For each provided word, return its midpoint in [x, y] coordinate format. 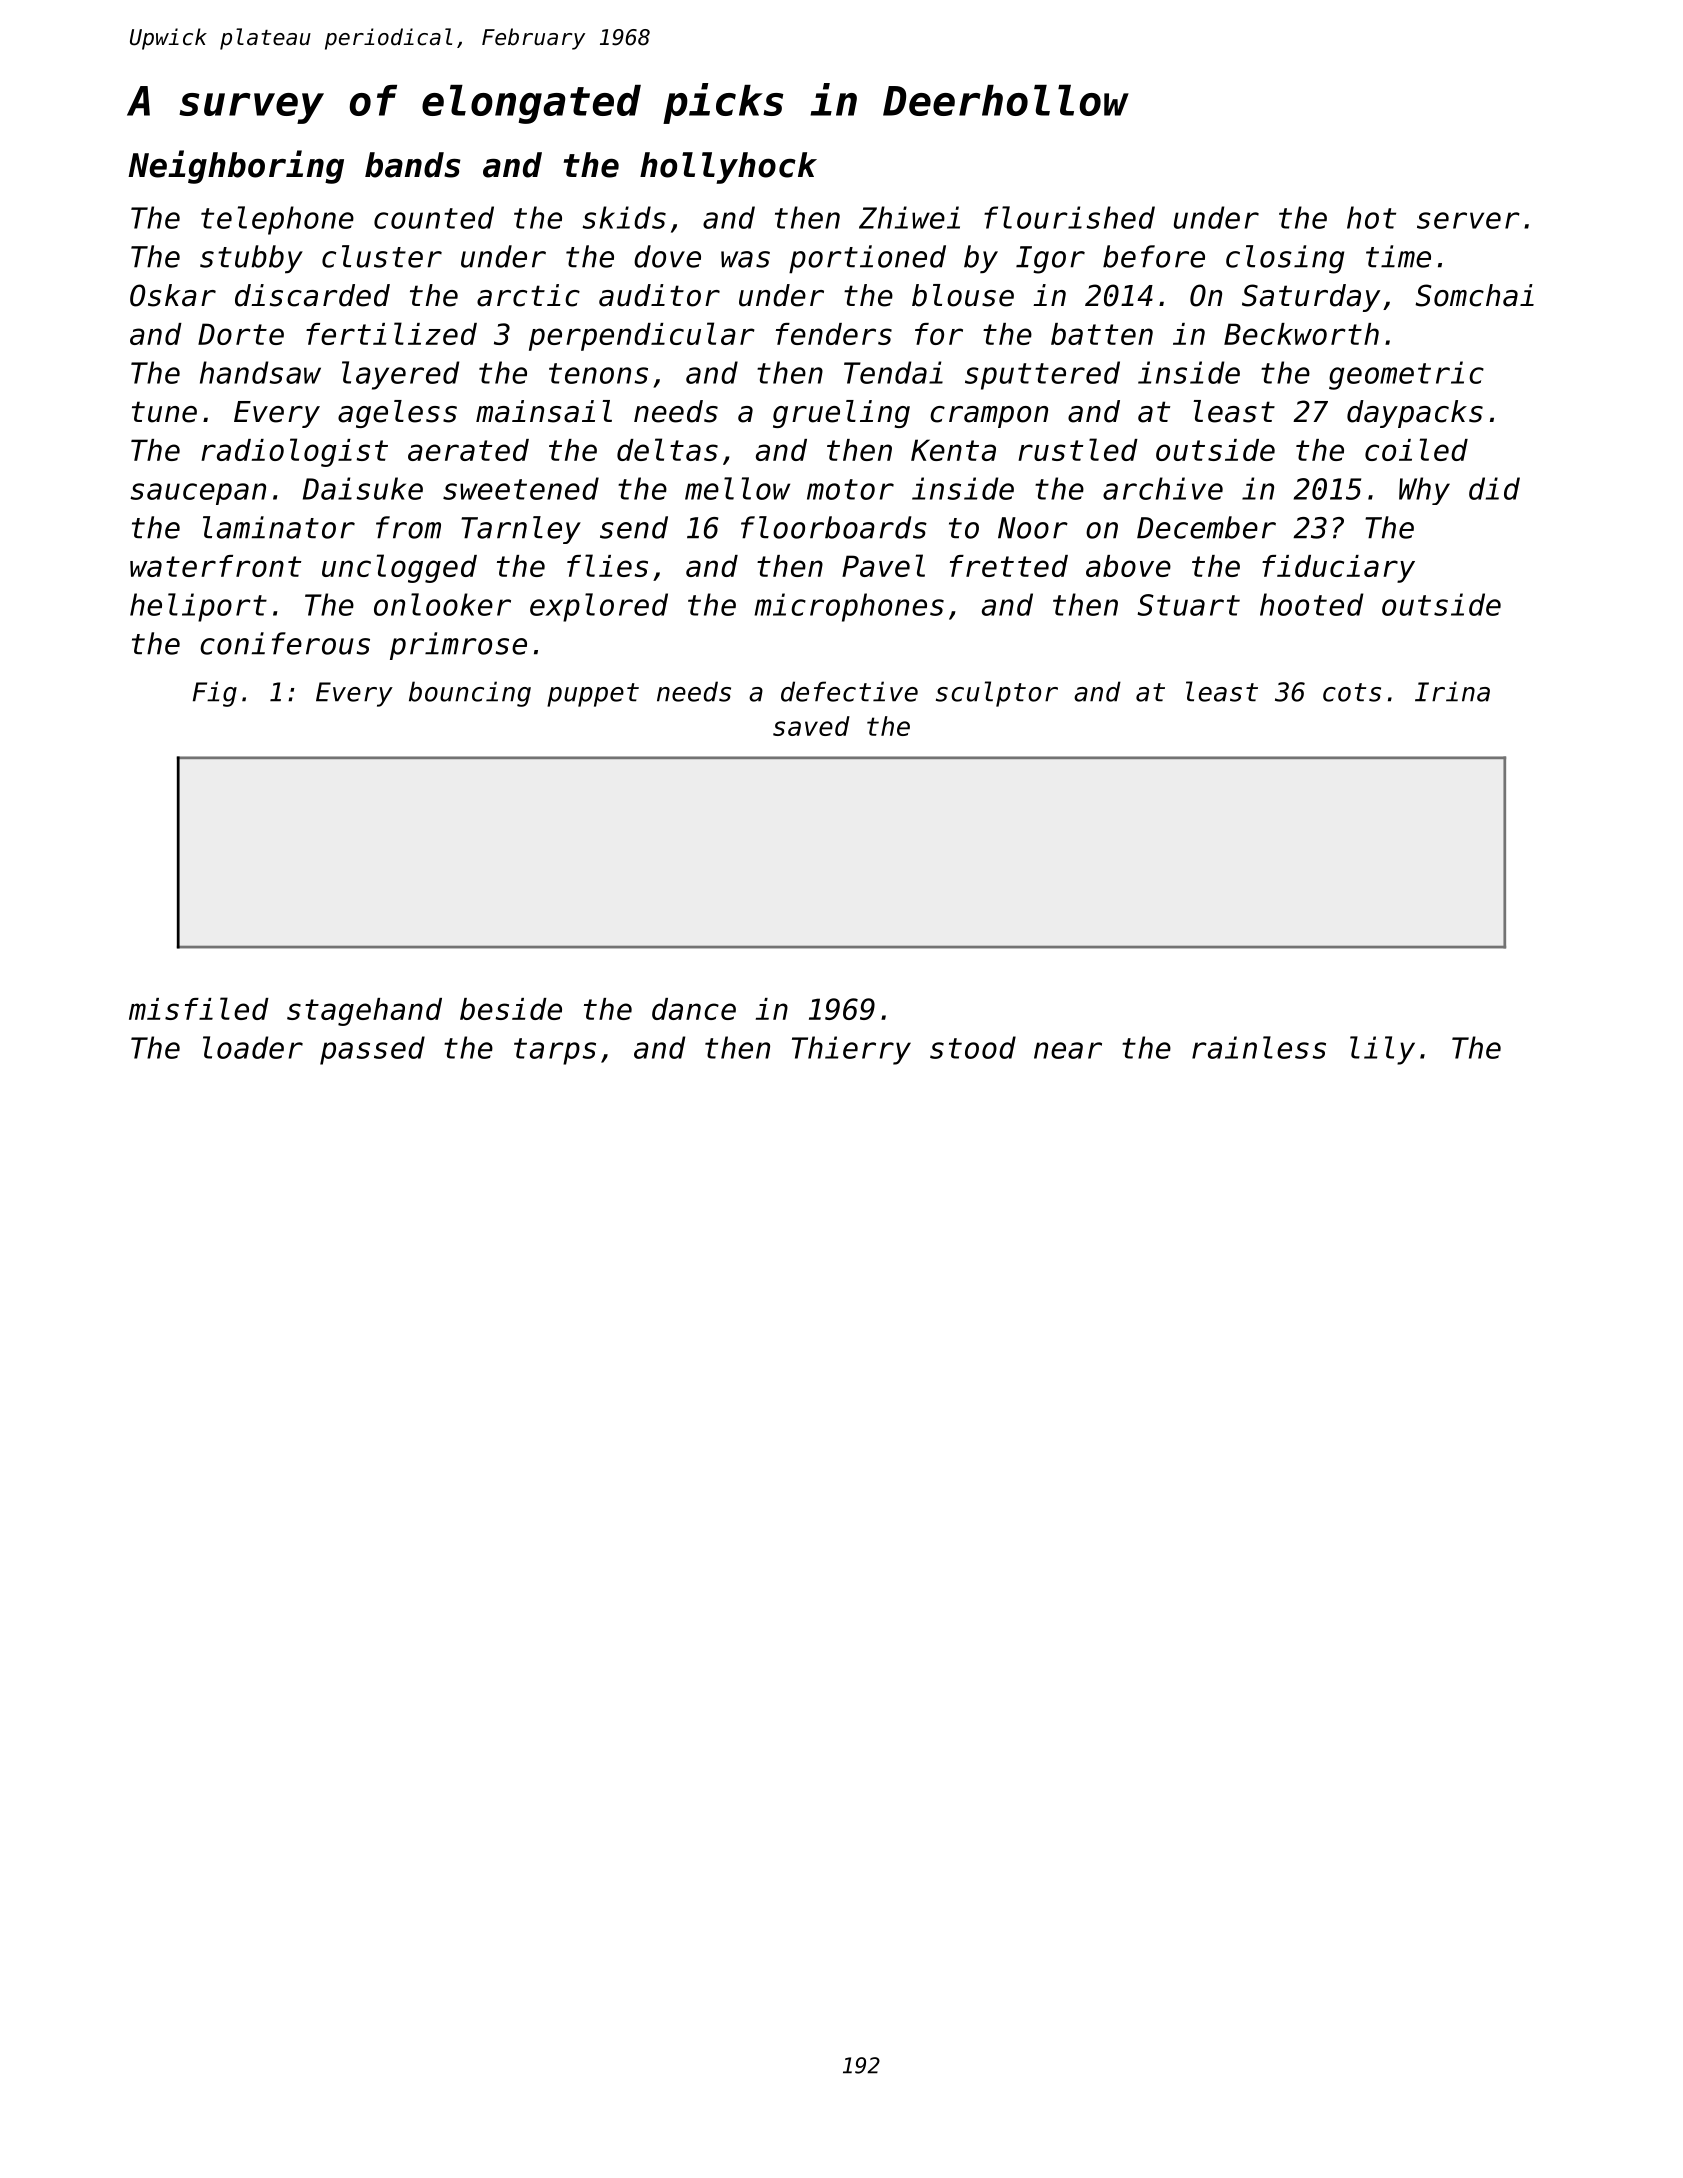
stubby [251, 259]
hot [1371, 217]
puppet [593, 695]
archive [1163, 488]
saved [811, 726]
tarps [555, 1051]
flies [607, 565]
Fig [215, 694]
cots [1352, 692]
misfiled [199, 1008]
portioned [867, 259]
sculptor [997, 694]
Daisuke [363, 488]
